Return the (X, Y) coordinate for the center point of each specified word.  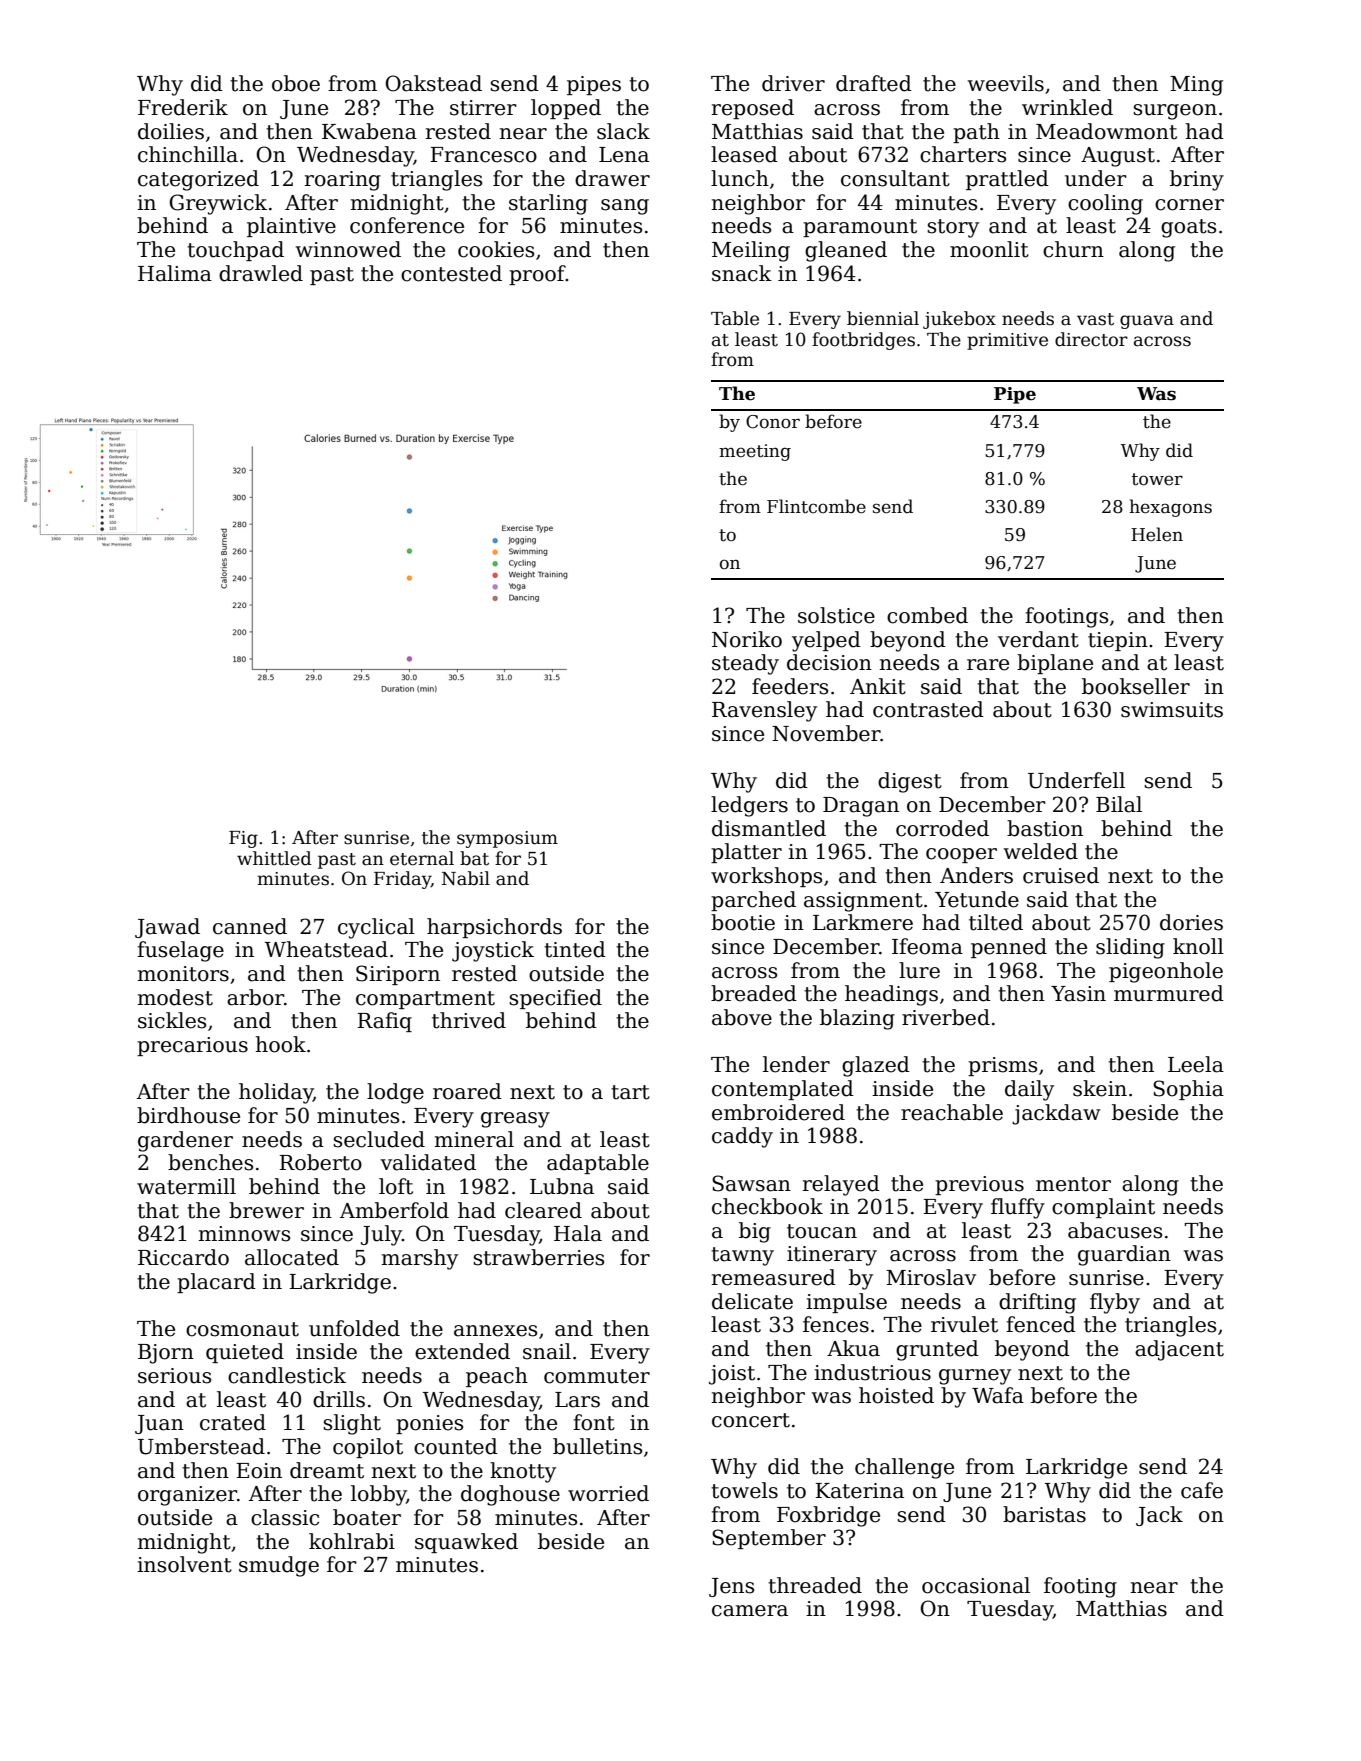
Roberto (320, 1162)
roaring (343, 181)
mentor (1073, 1184)
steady (745, 664)
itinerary (832, 1256)
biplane (1055, 664)
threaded (815, 1585)
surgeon (1175, 112)
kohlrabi (352, 1541)
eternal (422, 858)
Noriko (747, 639)
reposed (753, 109)
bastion (1045, 828)
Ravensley (764, 711)
